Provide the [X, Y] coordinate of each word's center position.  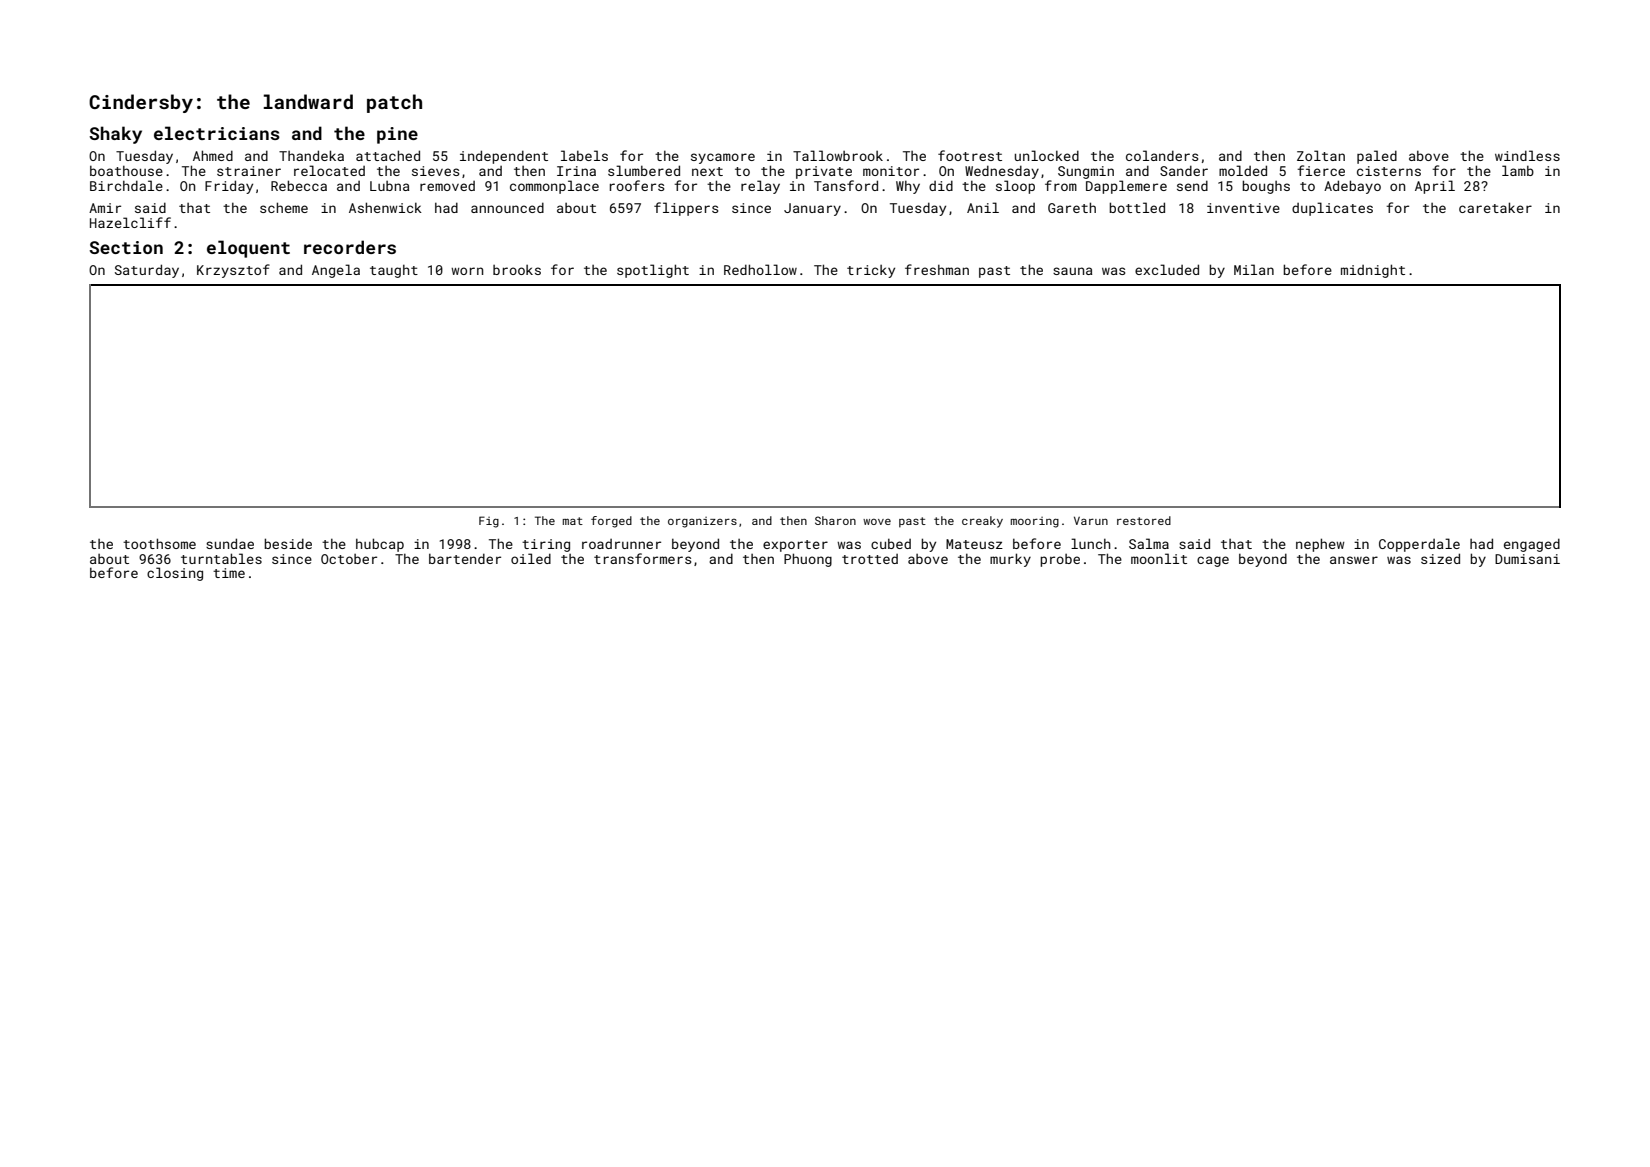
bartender [465, 558]
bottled [1137, 207]
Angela [336, 271]
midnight [1373, 271]
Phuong [808, 560]
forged [611, 522]
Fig [489, 522]
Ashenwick [385, 207]
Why [908, 187]
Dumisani [1527, 559]
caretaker [1495, 207]
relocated [329, 170]
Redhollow [760, 269]
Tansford [846, 185]
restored [1144, 520]
